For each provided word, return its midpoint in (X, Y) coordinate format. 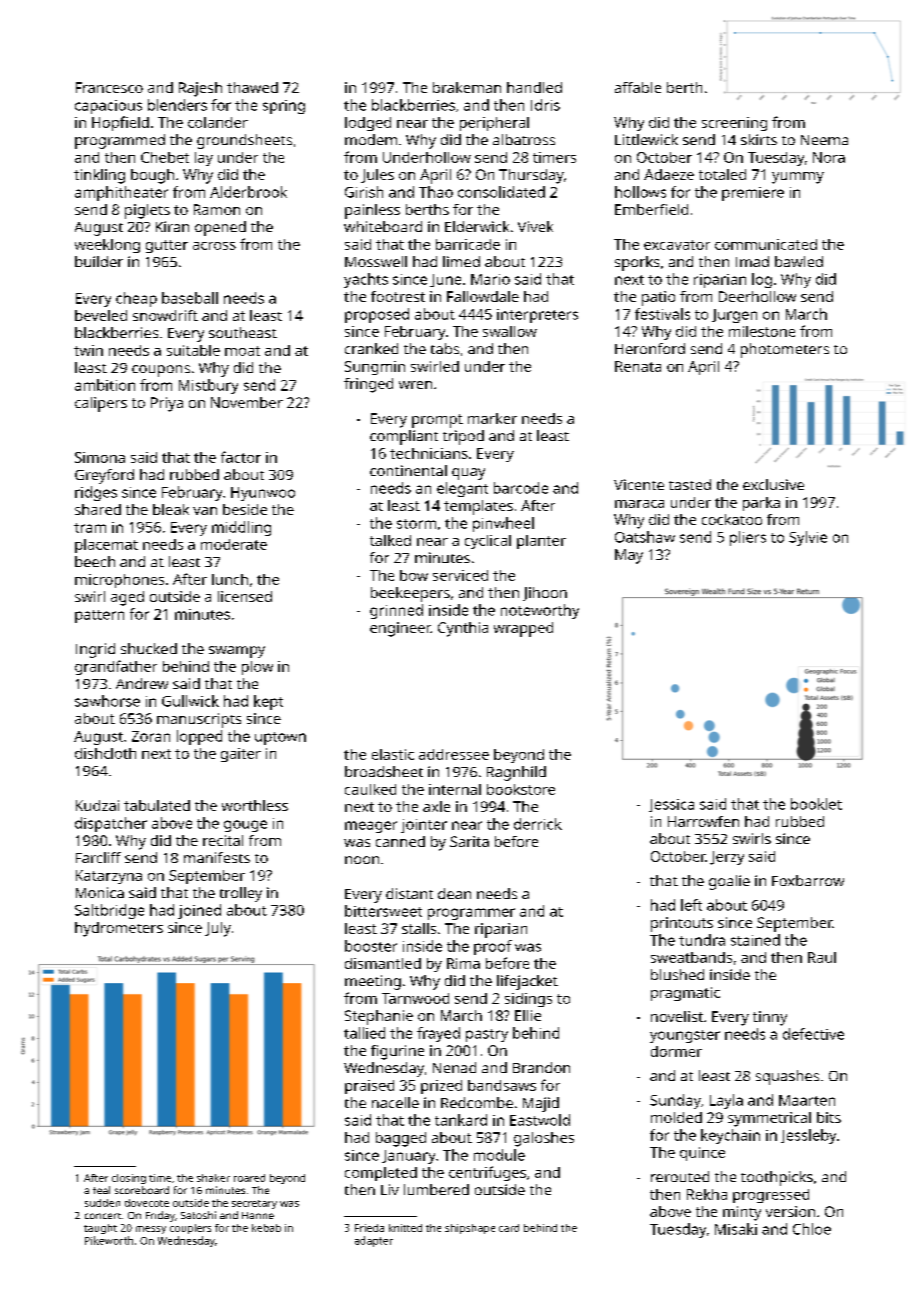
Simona (100, 457)
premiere (753, 194)
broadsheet (384, 771)
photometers (785, 350)
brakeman (467, 87)
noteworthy (540, 611)
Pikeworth (109, 1240)
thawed (252, 87)
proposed (377, 315)
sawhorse (107, 701)
